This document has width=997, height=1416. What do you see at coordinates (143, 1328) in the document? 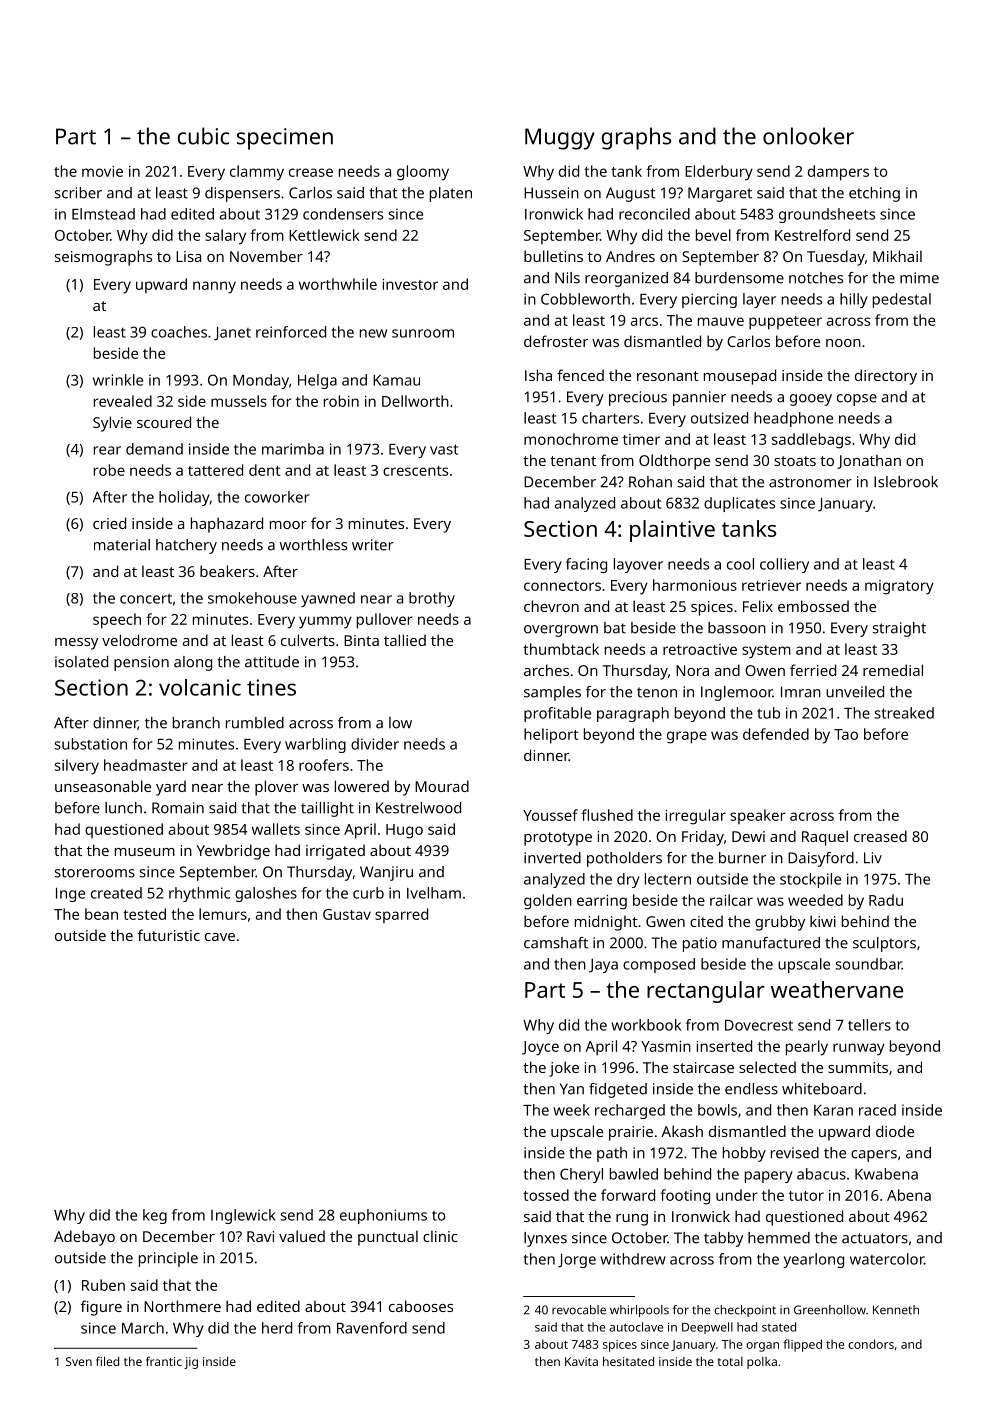
I see `March` at bounding box center [143, 1328].
